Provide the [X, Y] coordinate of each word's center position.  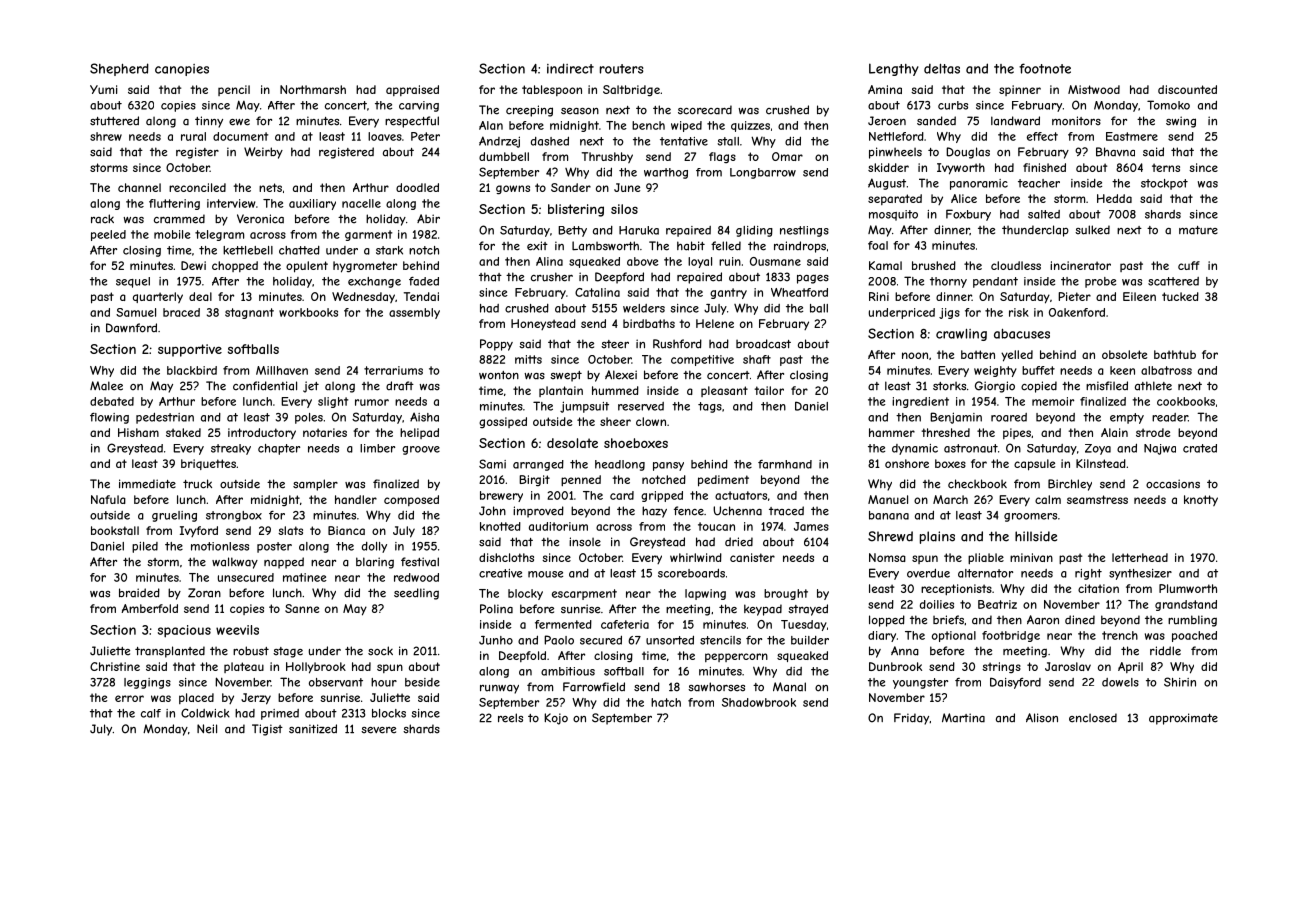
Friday [911, 719]
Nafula [108, 499]
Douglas [968, 153]
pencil [234, 90]
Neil [207, 729]
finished [1044, 167]
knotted [500, 526]
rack [102, 219]
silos [624, 209]
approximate [1183, 719]
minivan [1031, 557]
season [580, 111]
